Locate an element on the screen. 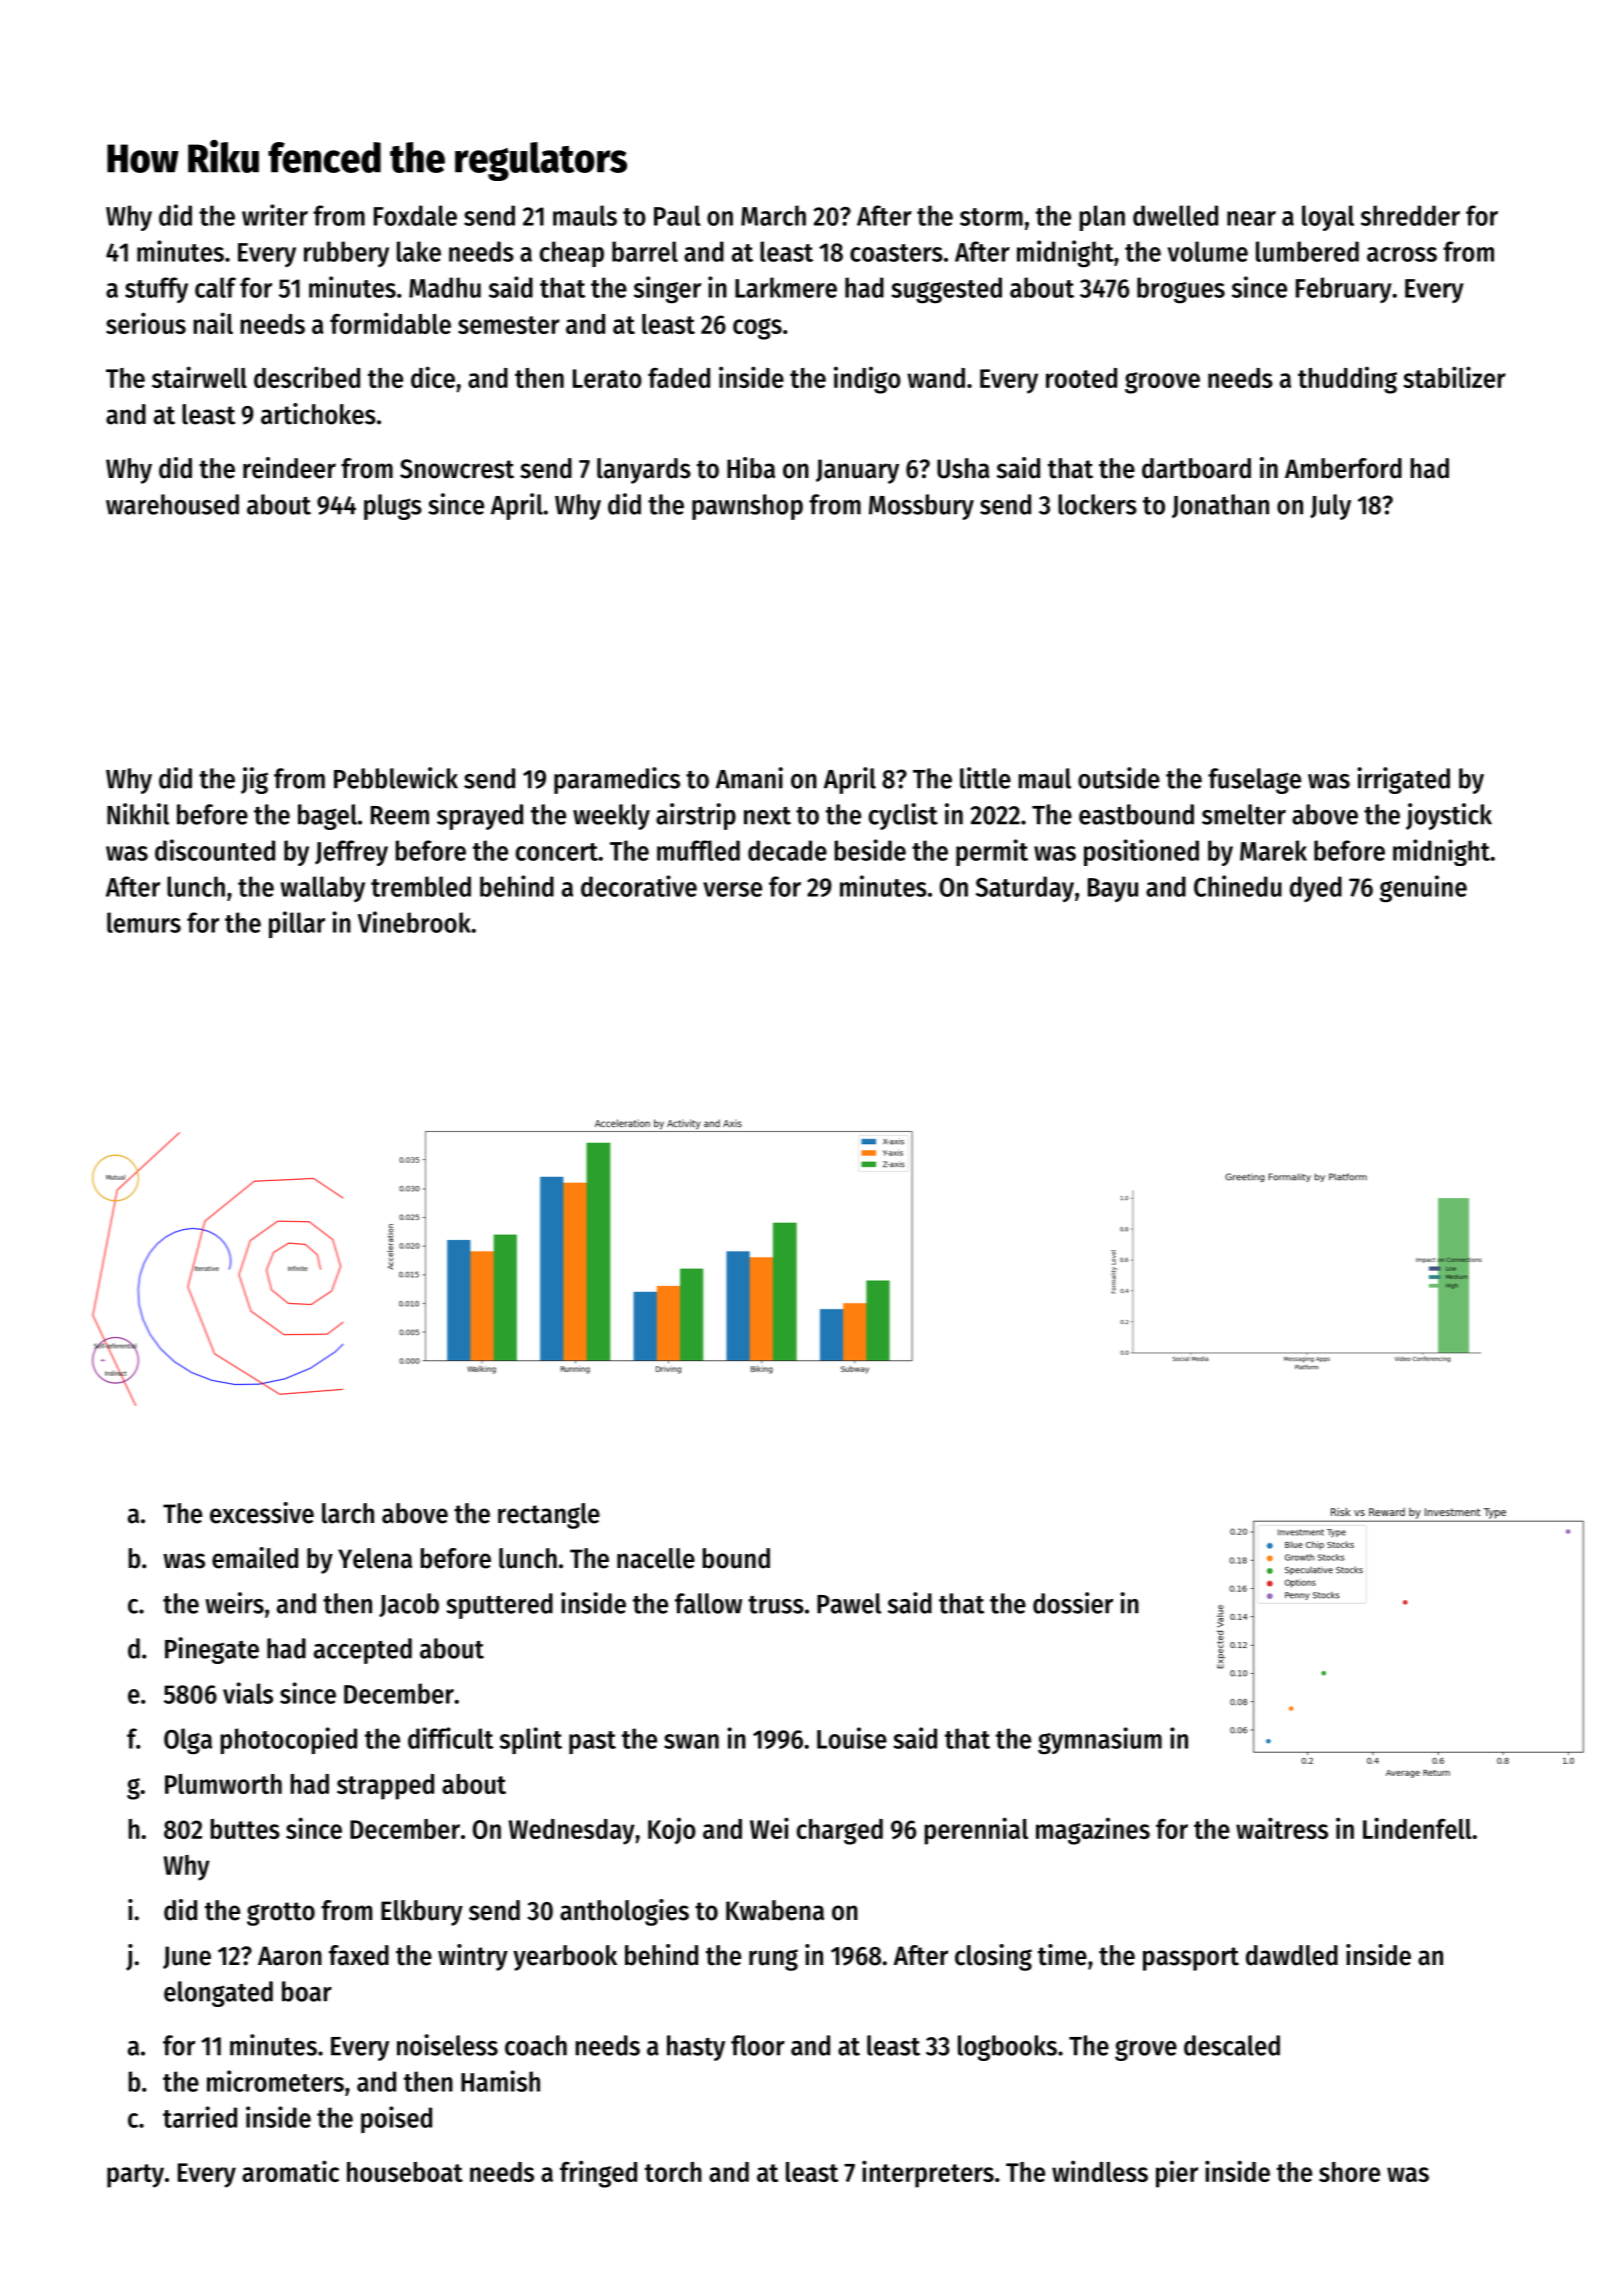 Image resolution: width=1620 pixels, height=2292 pixels. excessive is located at coordinates (262, 1513).
